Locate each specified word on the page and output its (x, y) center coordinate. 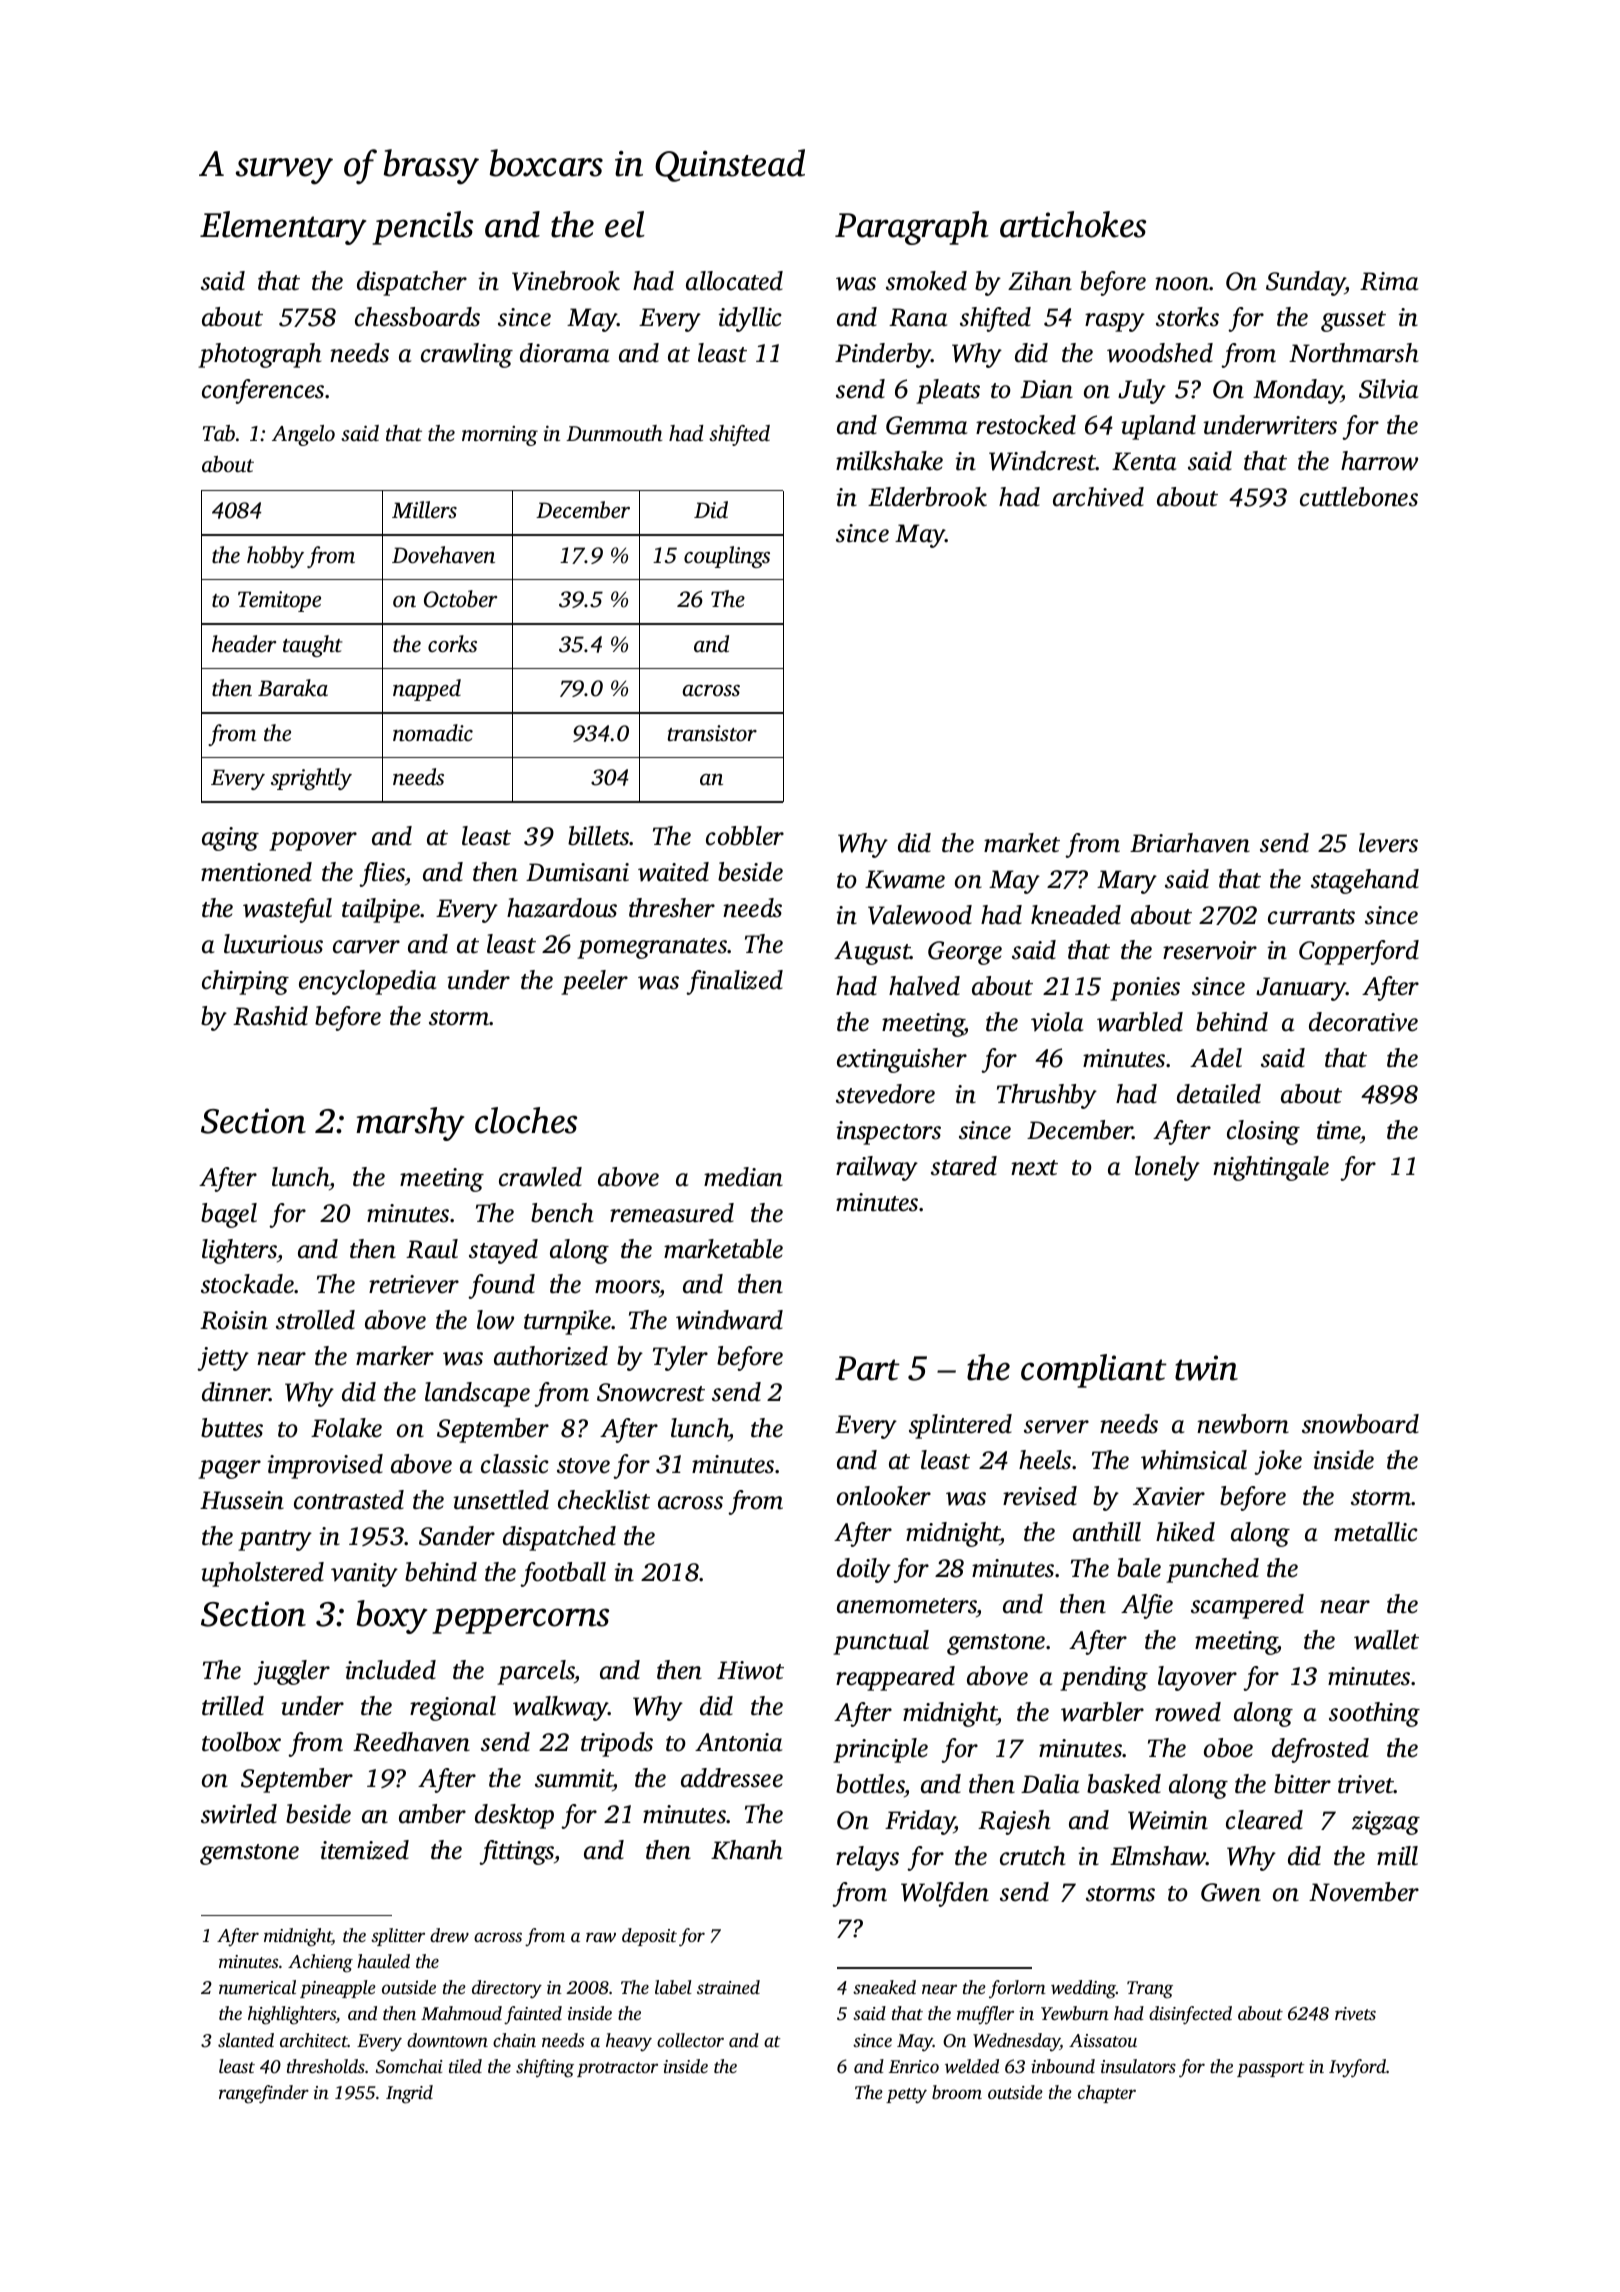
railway (877, 1168)
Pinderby (883, 355)
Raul (432, 1249)
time (1339, 1132)
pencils (422, 228)
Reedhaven (411, 1742)
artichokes (1073, 224)
